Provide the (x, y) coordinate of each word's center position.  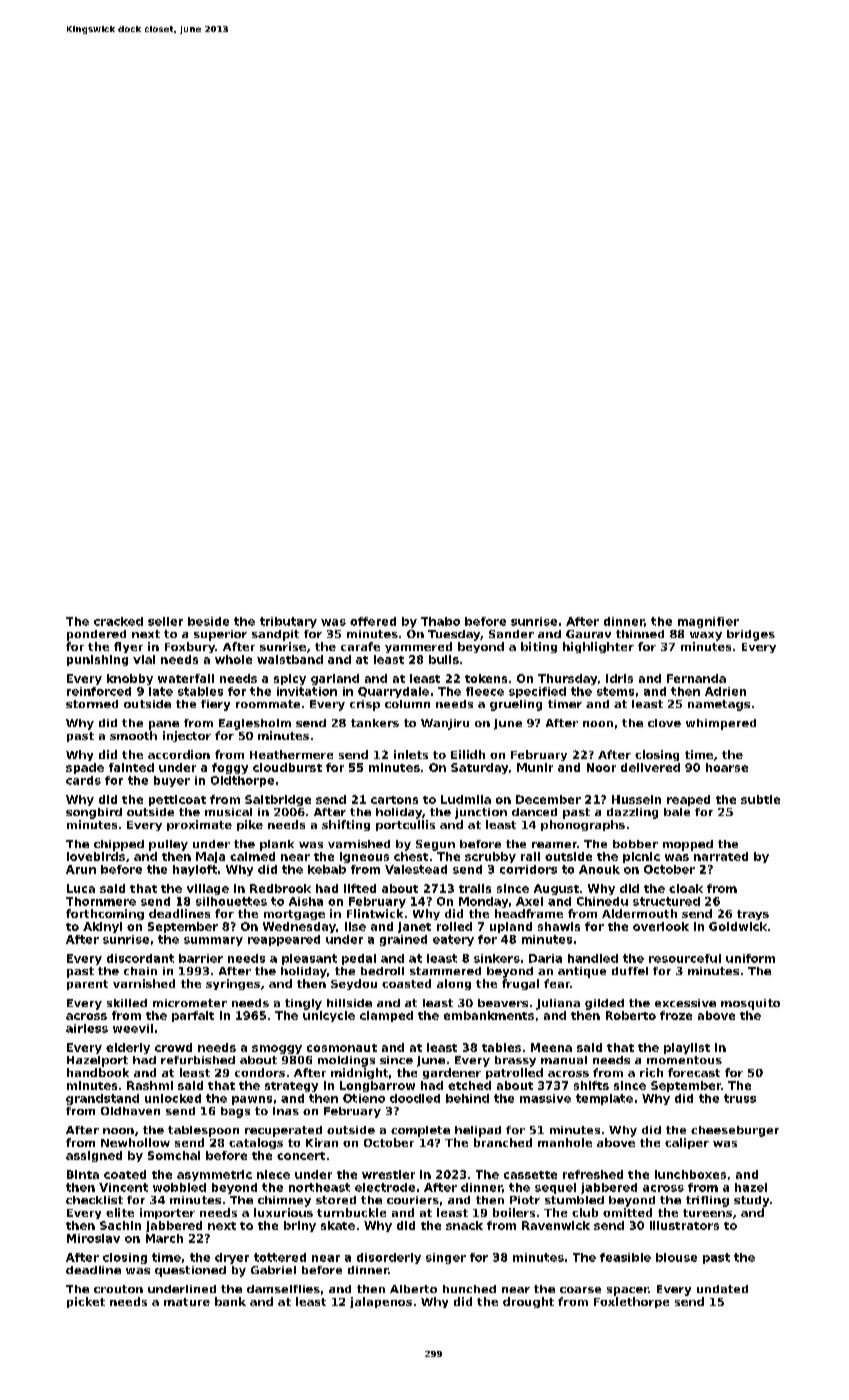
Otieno (364, 1098)
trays (753, 915)
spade (85, 768)
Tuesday (454, 635)
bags (235, 1112)
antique (582, 972)
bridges (751, 635)
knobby (130, 679)
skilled (127, 1003)
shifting (346, 825)
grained (403, 940)
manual (564, 1060)
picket (86, 1302)
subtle (760, 799)
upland (511, 927)
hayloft (195, 870)
